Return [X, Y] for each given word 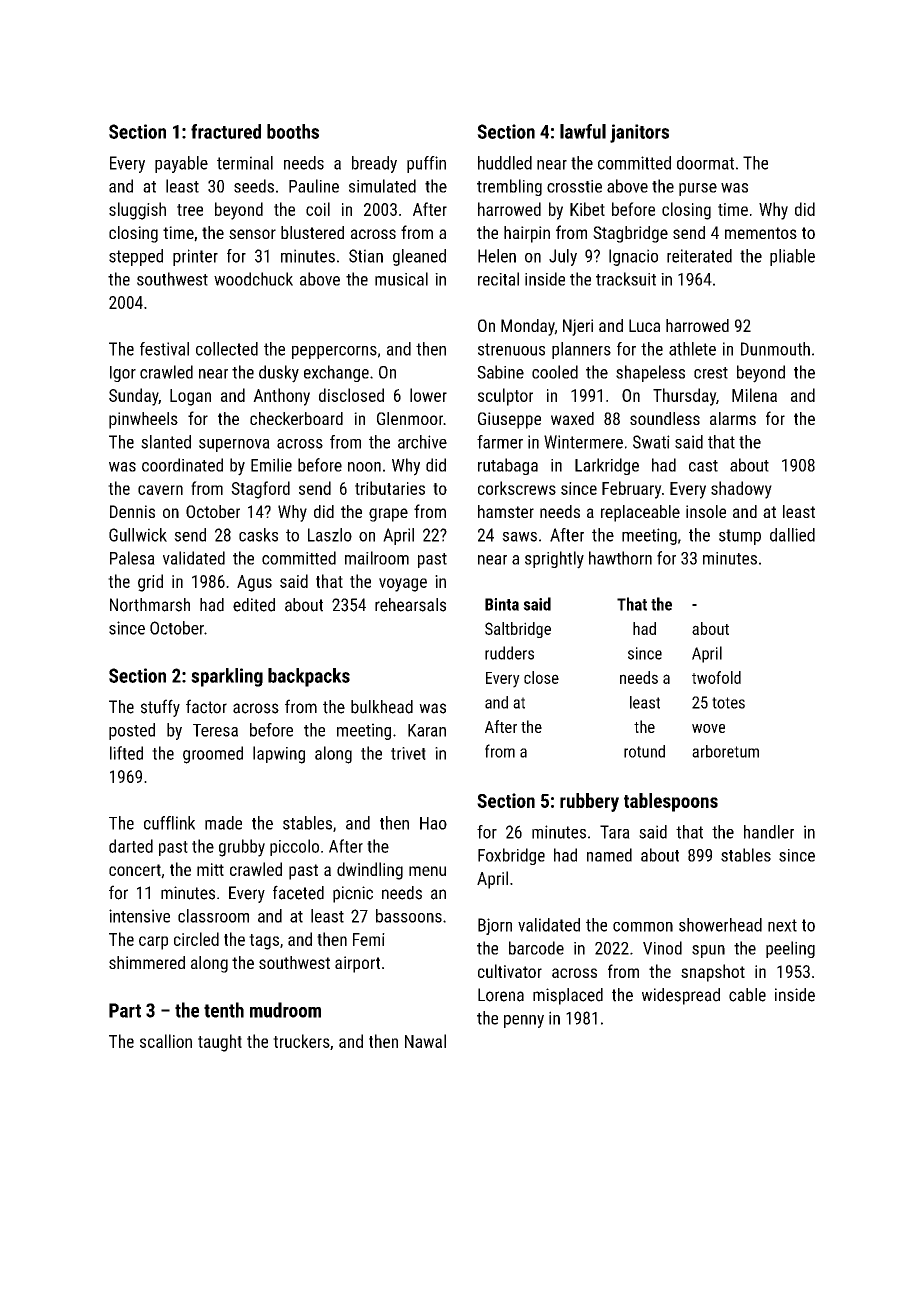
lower [428, 395]
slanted [166, 442]
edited [254, 605]
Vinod [662, 948]
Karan [427, 730]
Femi [369, 939]
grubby [242, 848]
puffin [426, 164]
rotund [644, 751]
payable [181, 164]
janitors [639, 133]
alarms [733, 418]
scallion [166, 1041]
